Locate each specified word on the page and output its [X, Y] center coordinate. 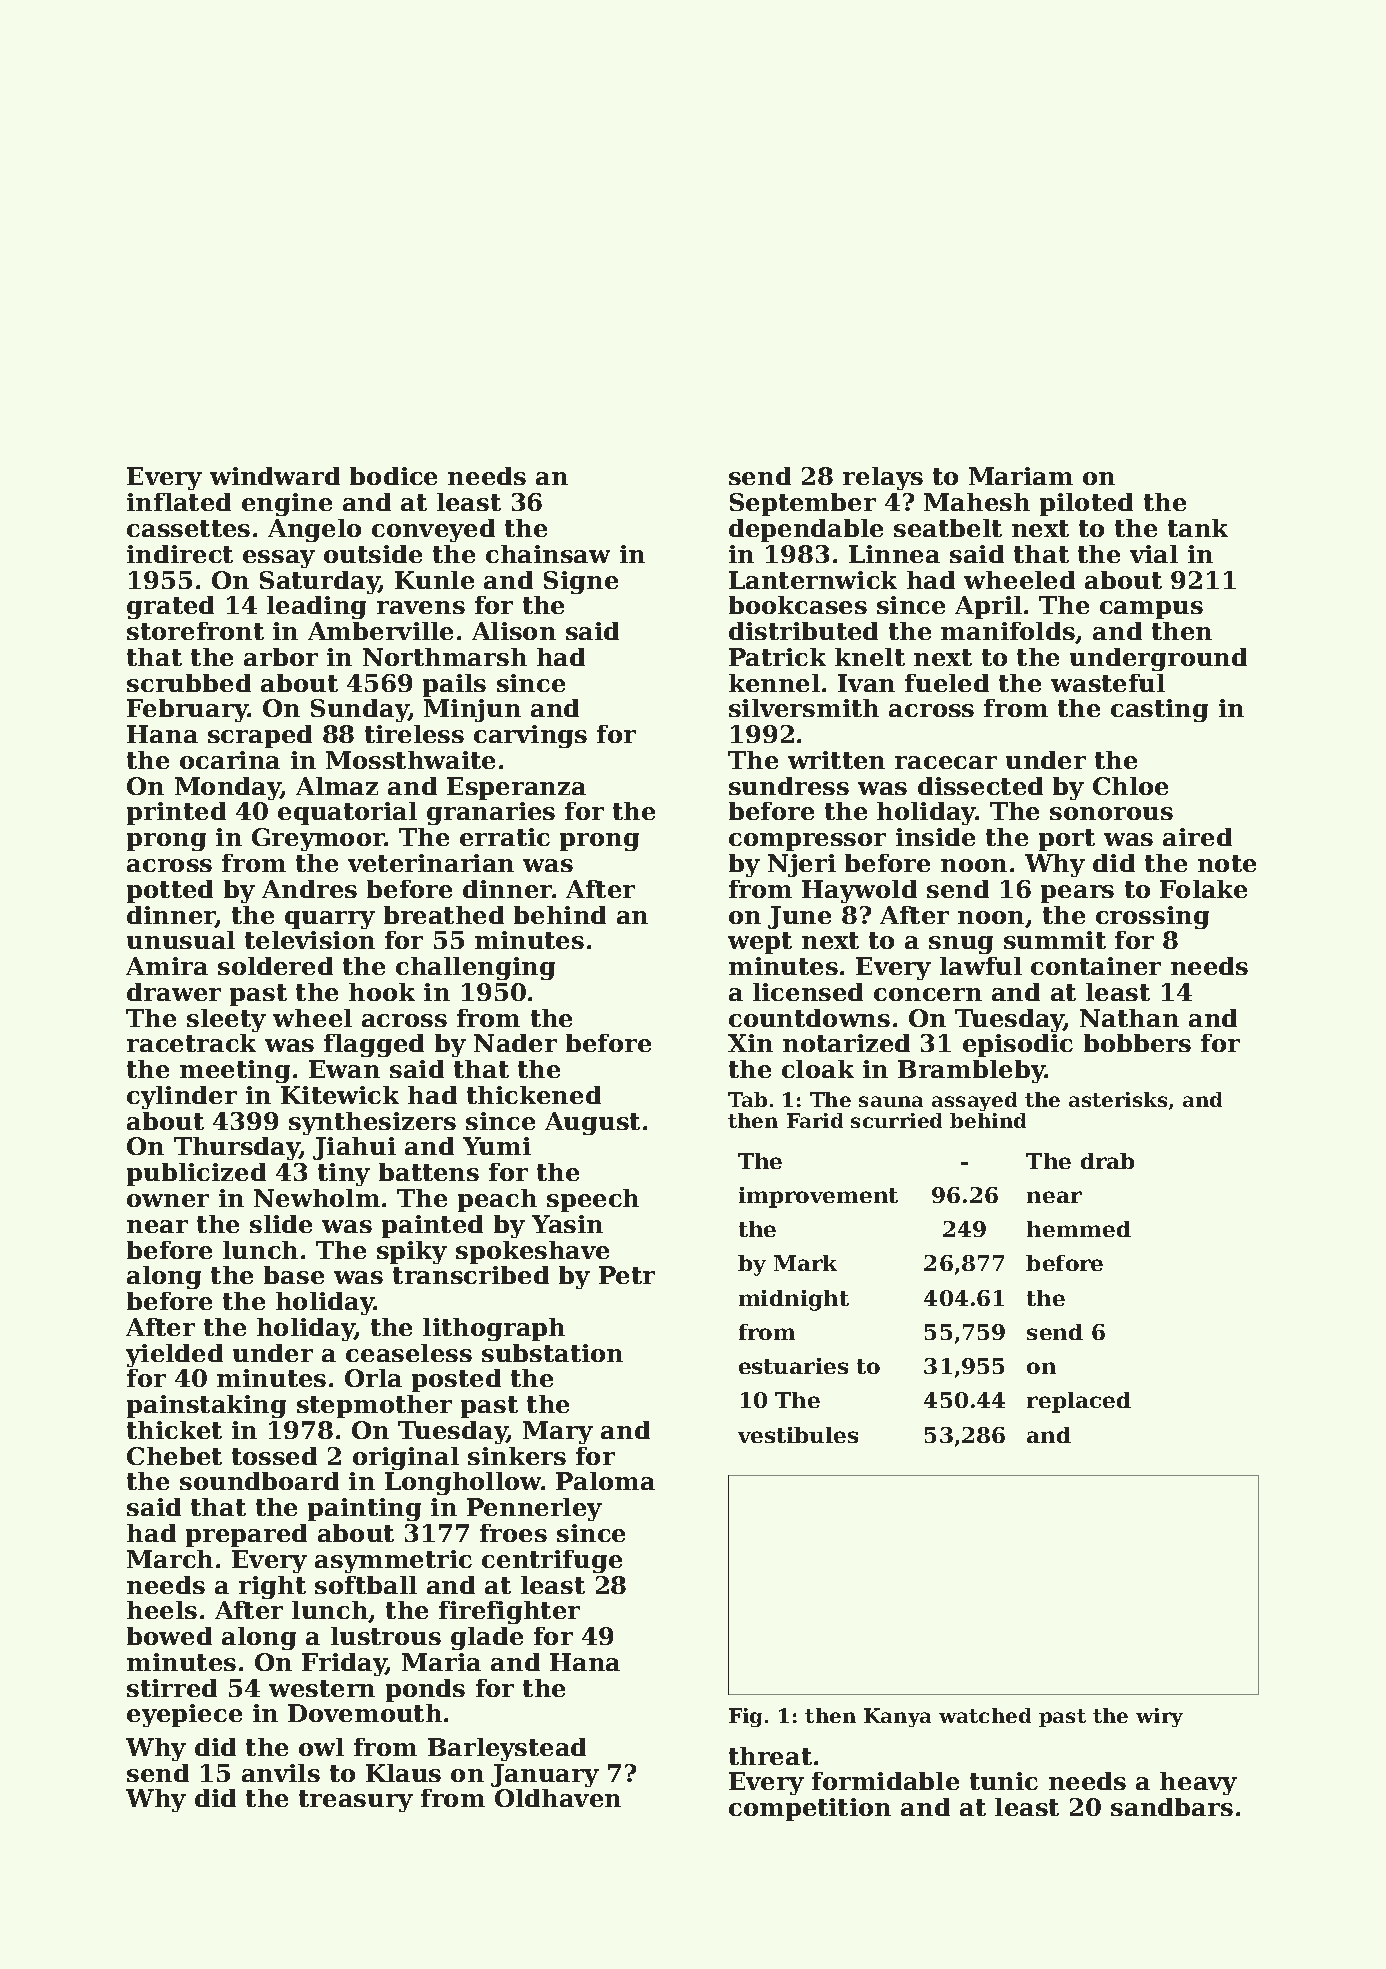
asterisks [1118, 1099]
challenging [475, 968]
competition [810, 1809]
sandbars [1172, 1807]
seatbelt [948, 528]
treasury [356, 1801]
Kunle [434, 580]
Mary [558, 1432]
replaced [1079, 1402]
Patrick [777, 657]
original [406, 1458]
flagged [374, 1045]
